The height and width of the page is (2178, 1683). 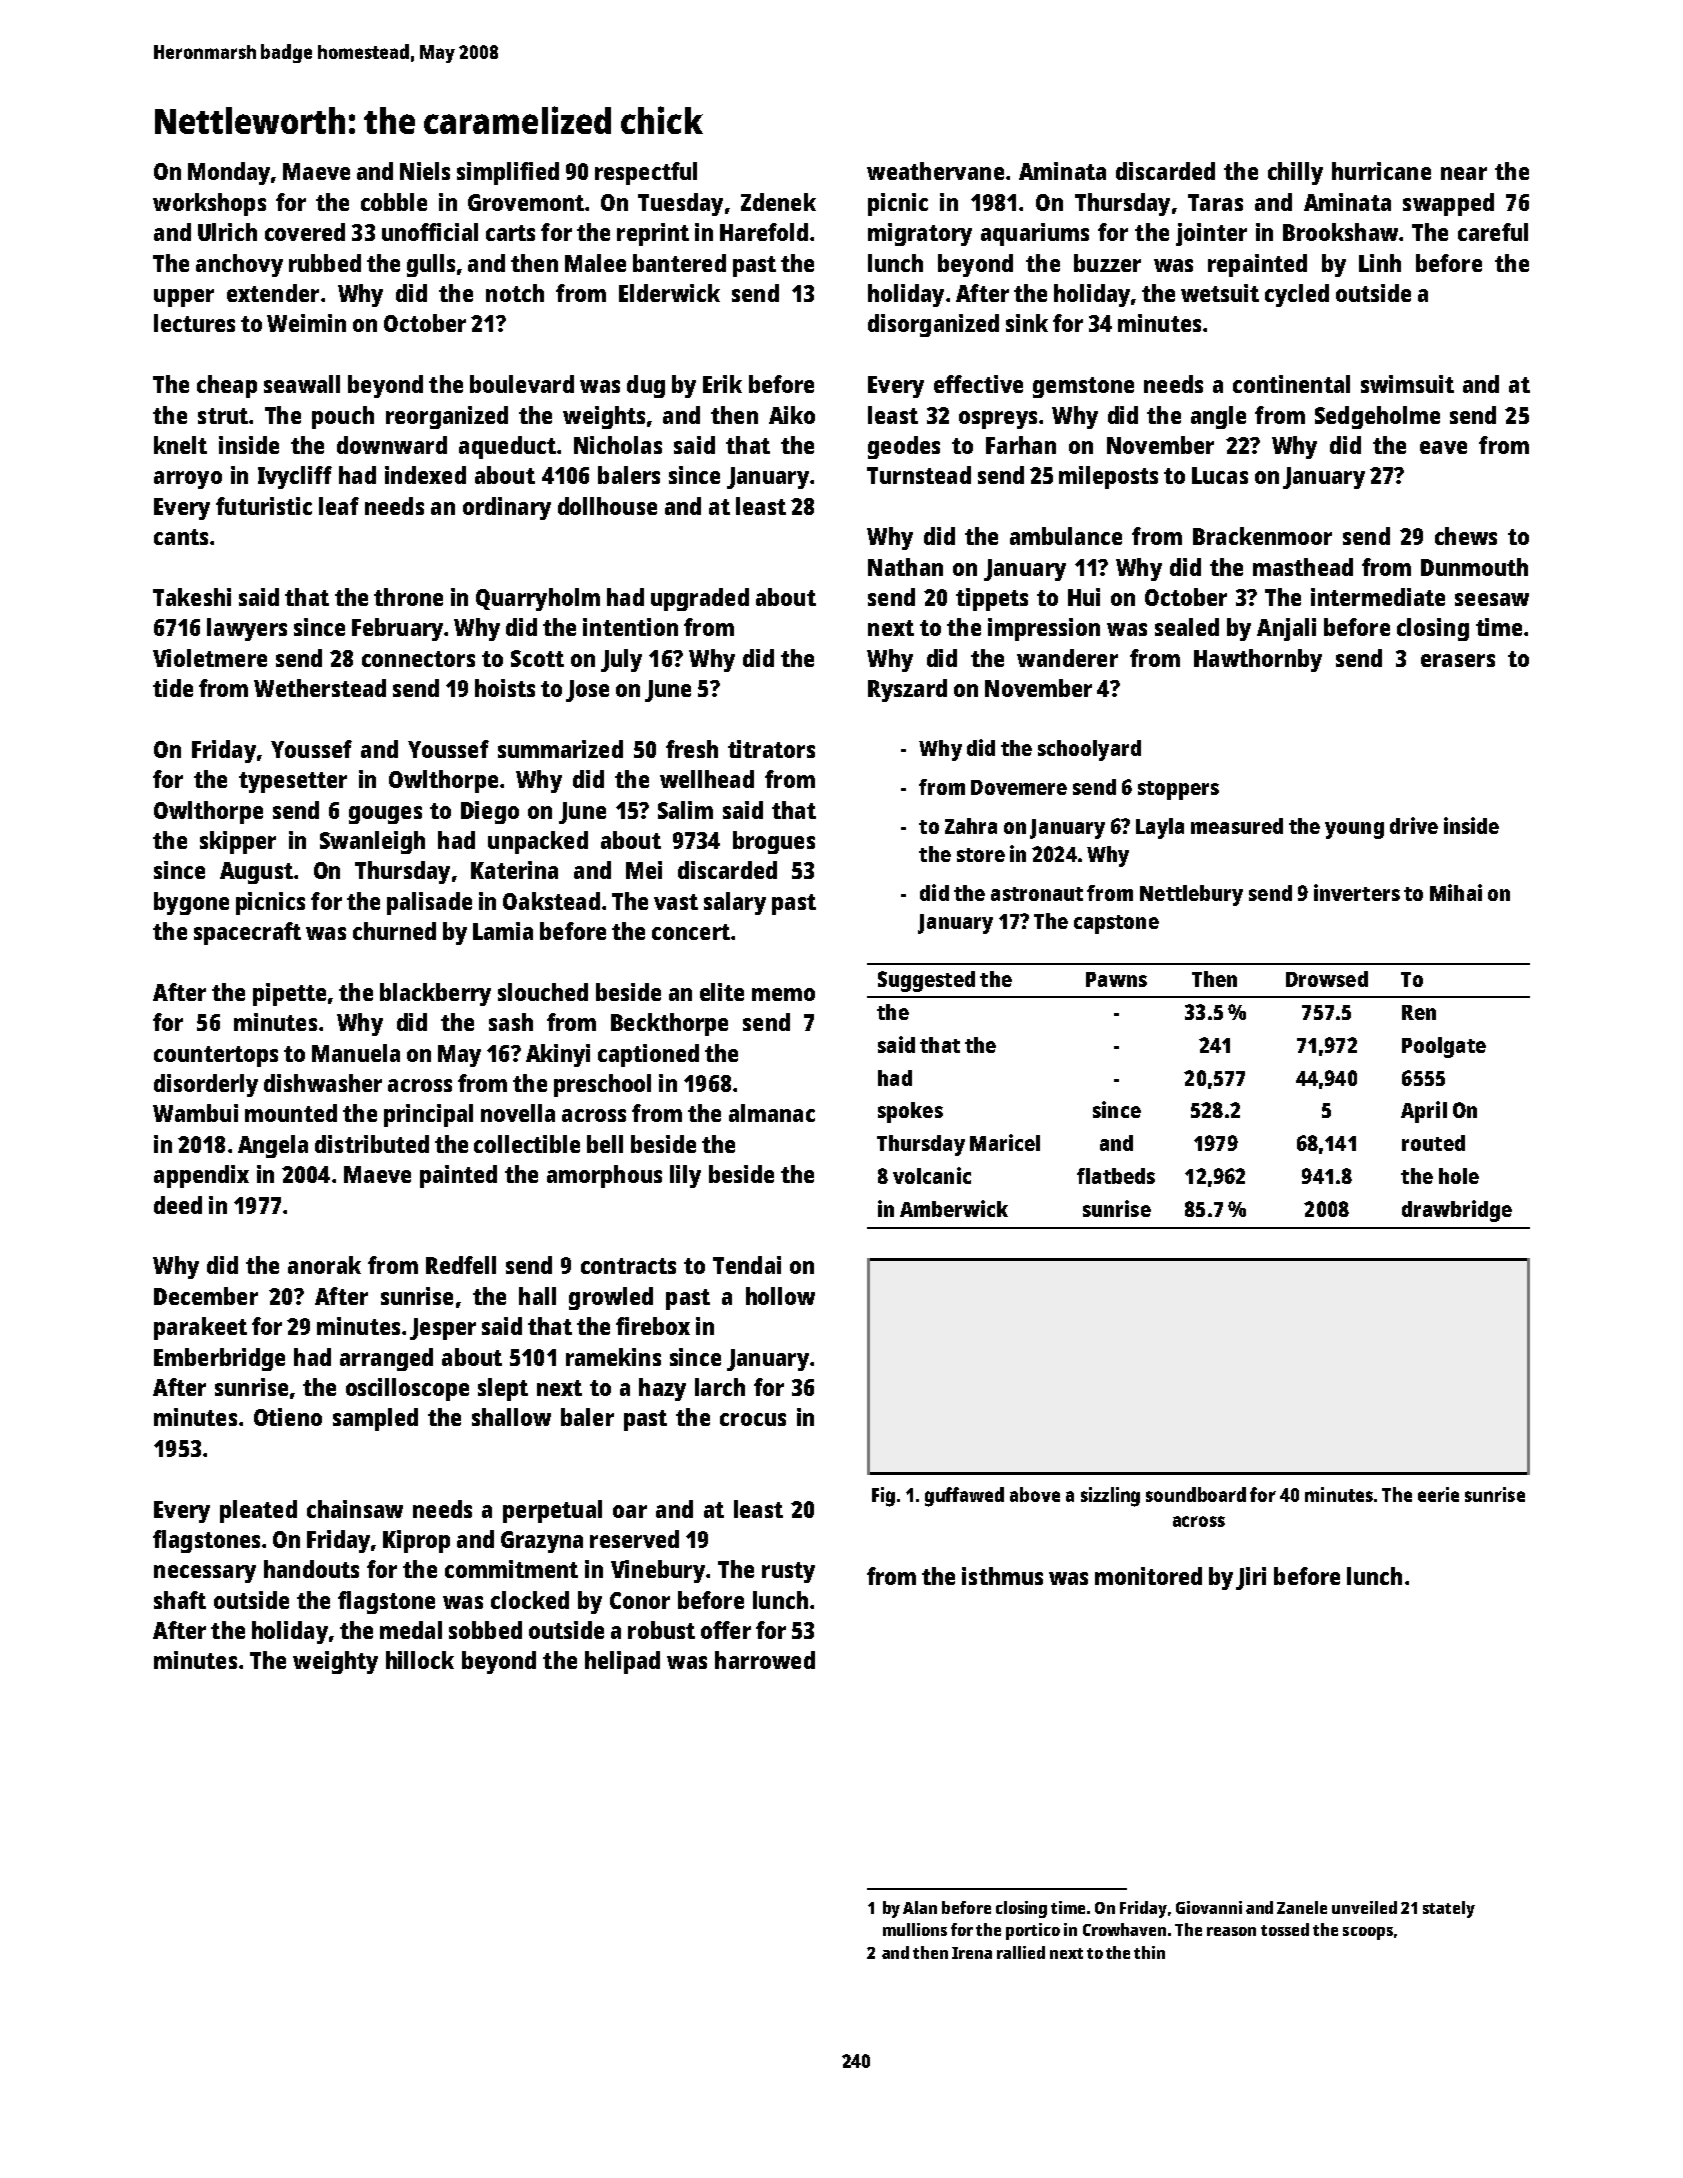 What do you see at coordinates (1295, 173) in the page?
I see `chilly` at bounding box center [1295, 173].
